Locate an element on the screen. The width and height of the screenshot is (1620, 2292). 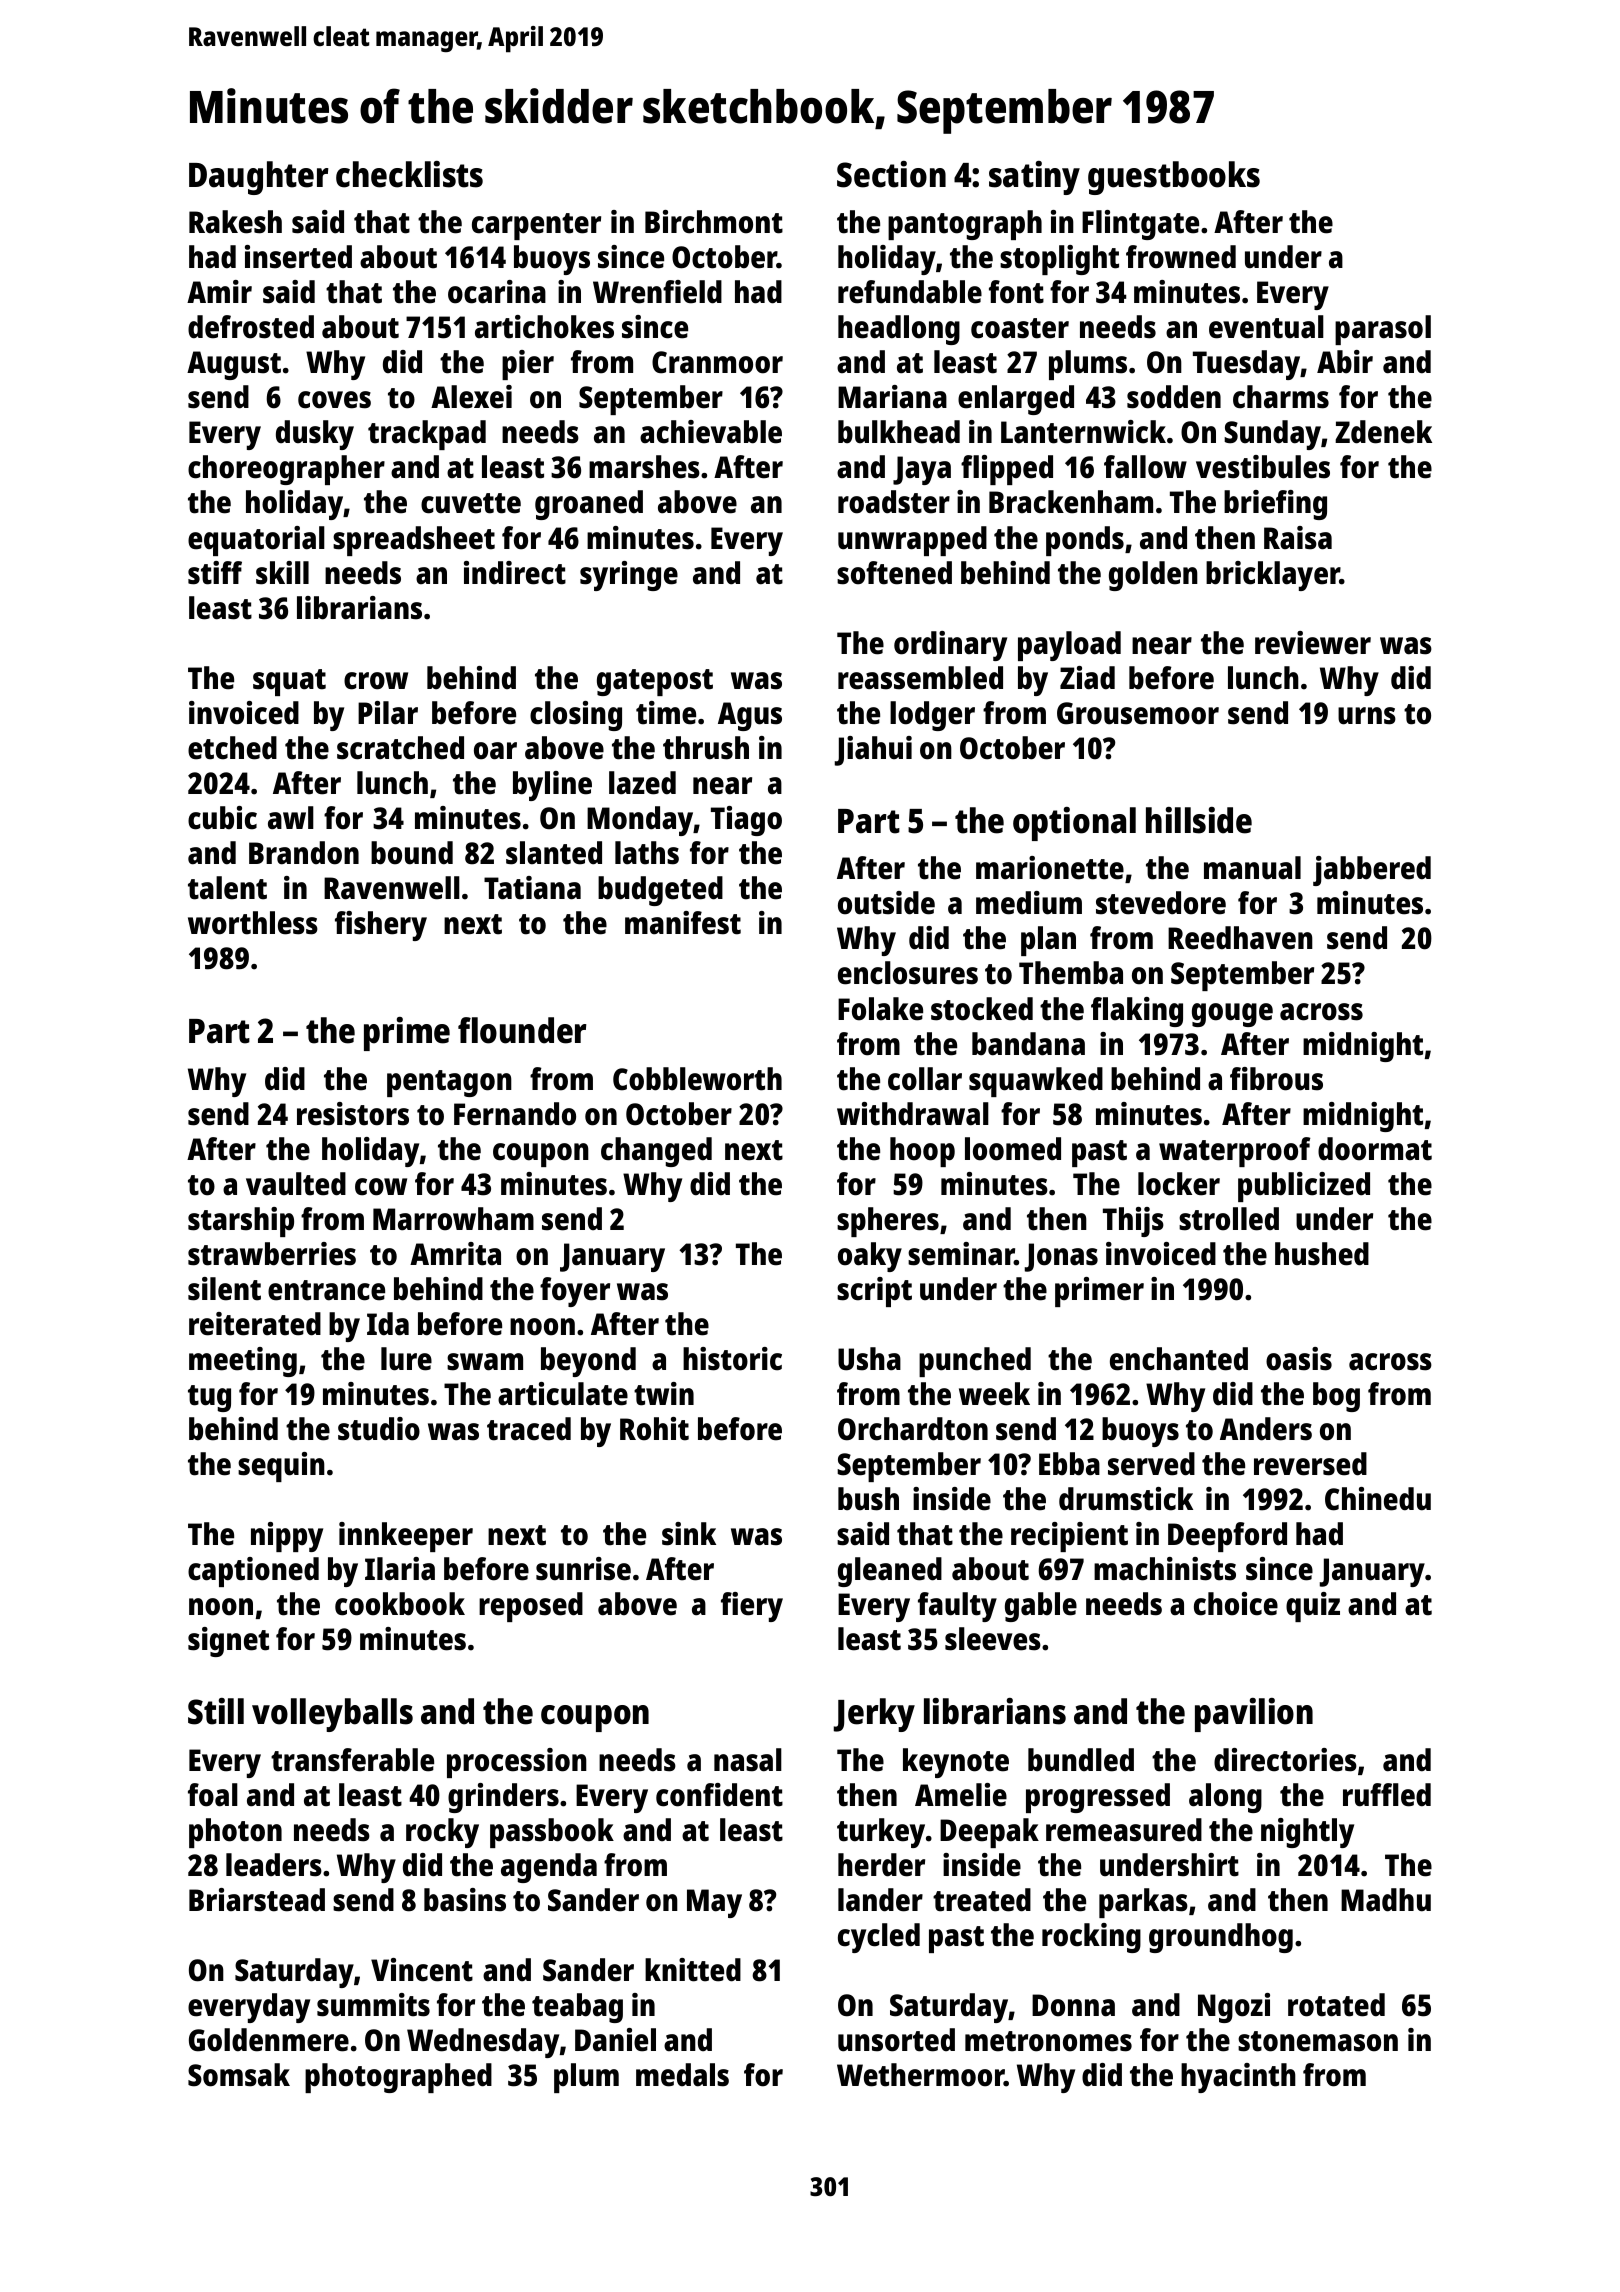
closing is located at coordinates (576, 716).
